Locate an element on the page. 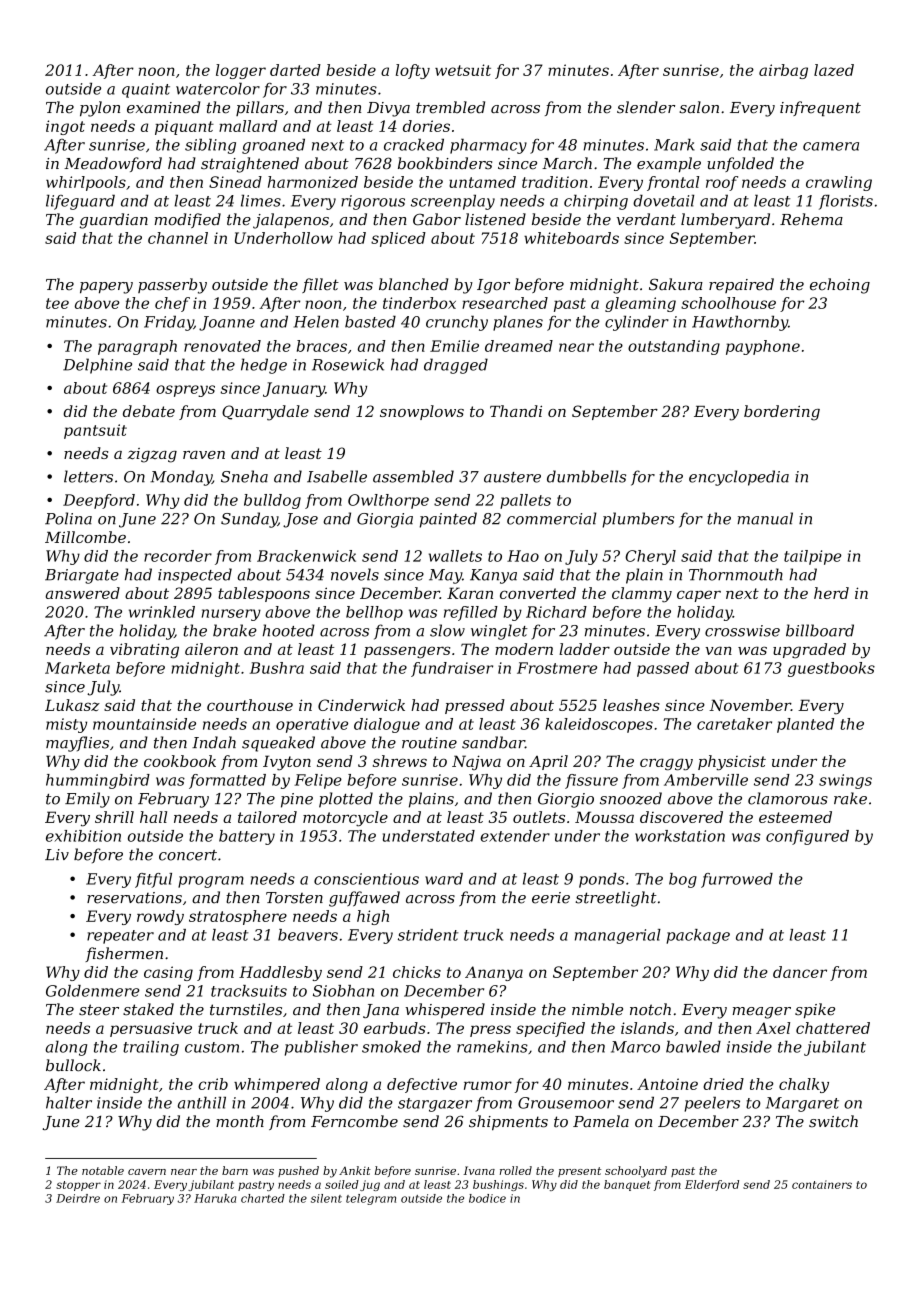 The height and width of the document is (1314, 924). whirlpools is located at coordinates (86, 183).
